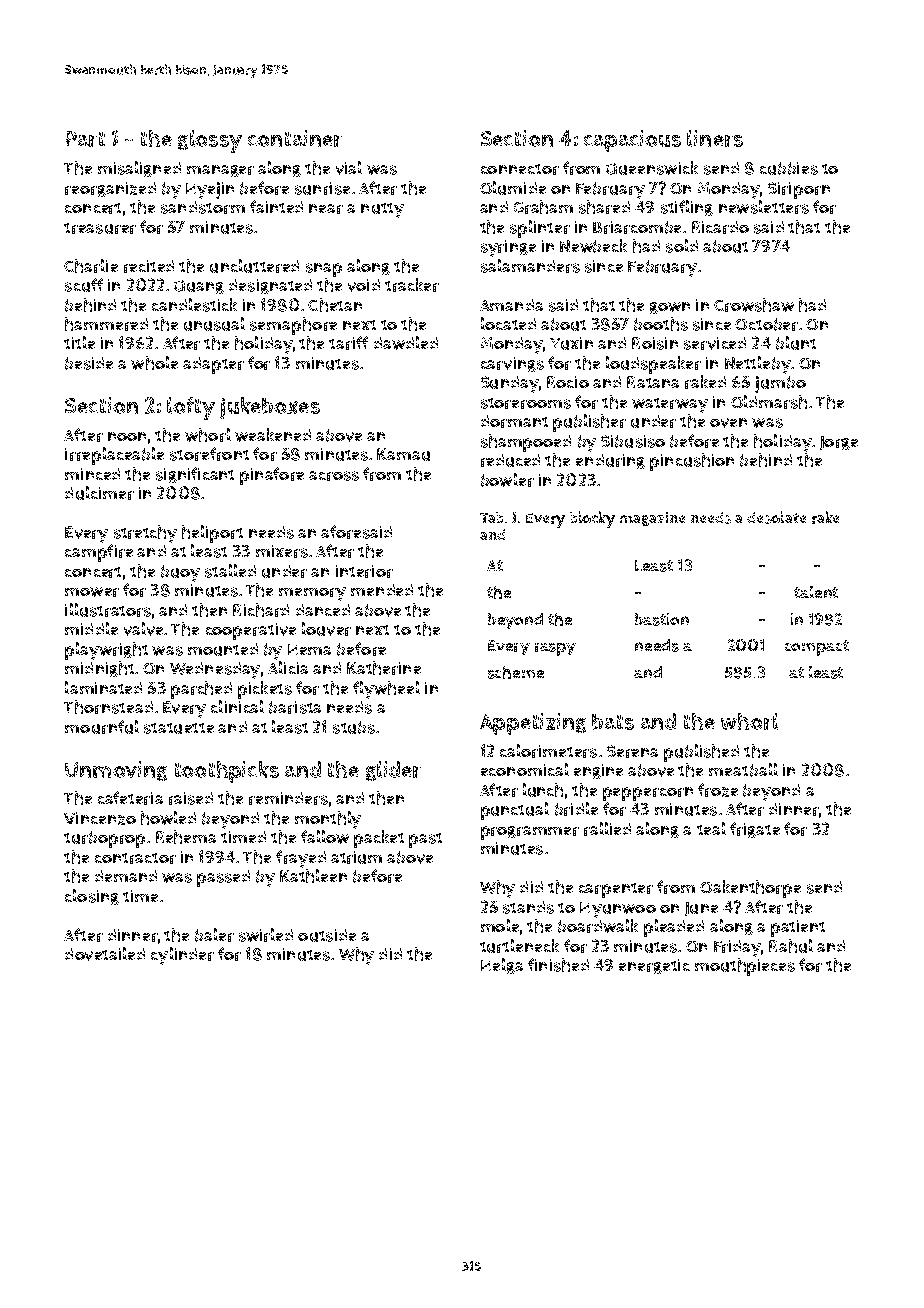 This screenshot has height=1308, width=924. I want to click on raspy, so click(555, 649).
